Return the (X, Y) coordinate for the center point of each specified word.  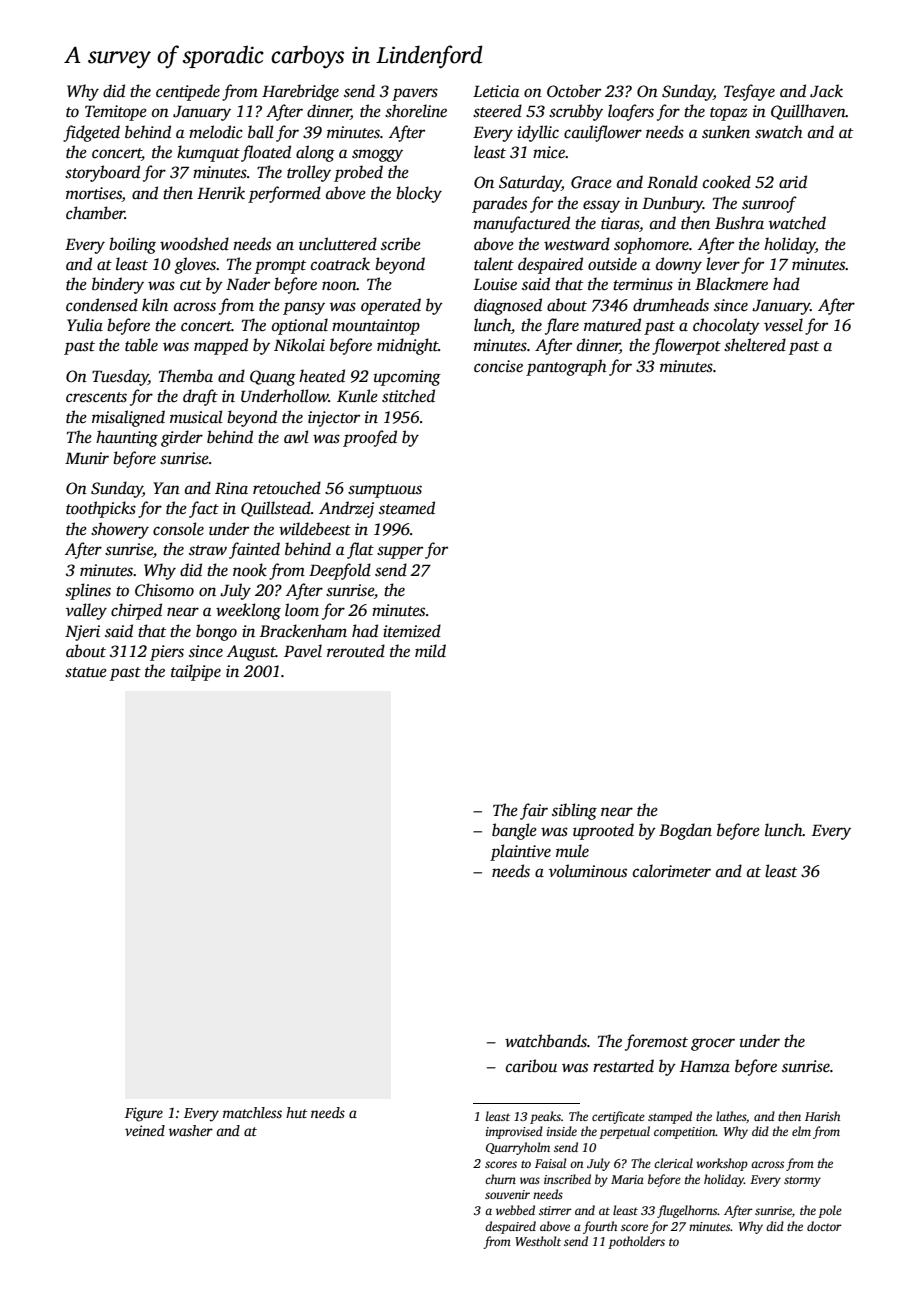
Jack (826, 91)
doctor (824, 1226)
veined (145, 1130)
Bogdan (685, 831)
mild (430, 651)
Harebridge (300, 92)
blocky (419, 194)
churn (500, 1179)
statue (86, 672)
